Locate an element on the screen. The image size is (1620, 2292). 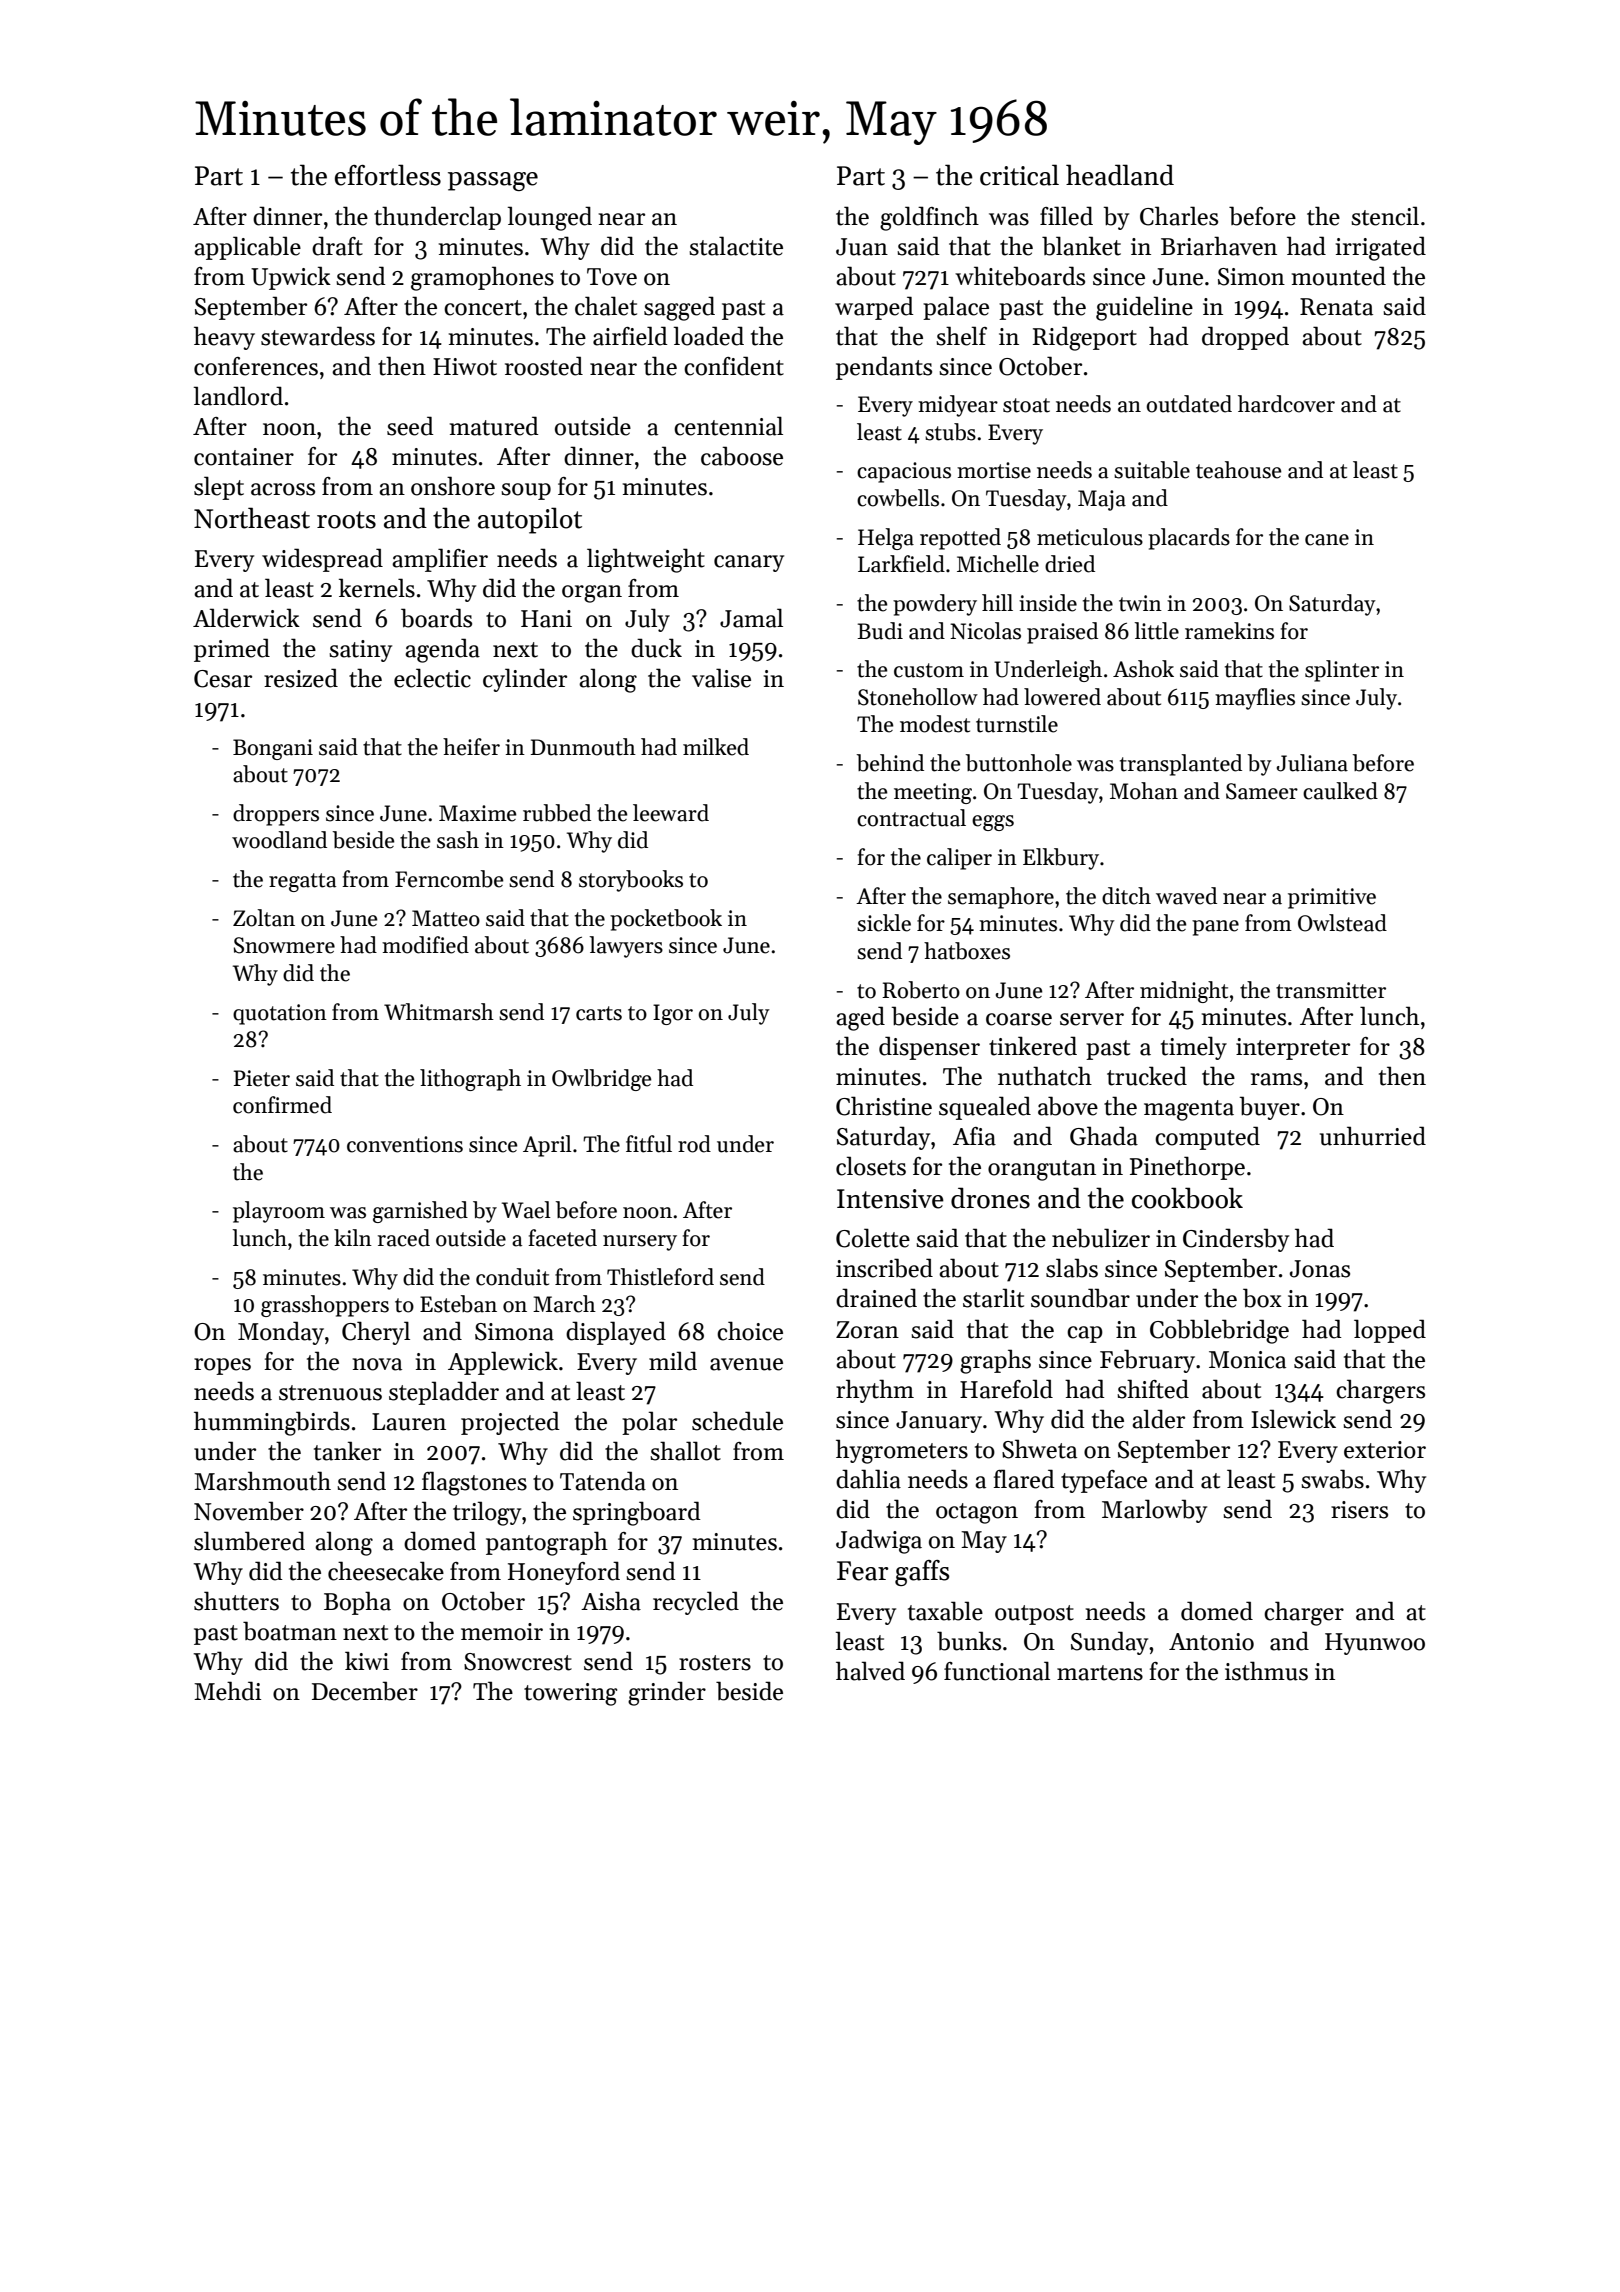
grinder is located at coordinates (667, 1693).
